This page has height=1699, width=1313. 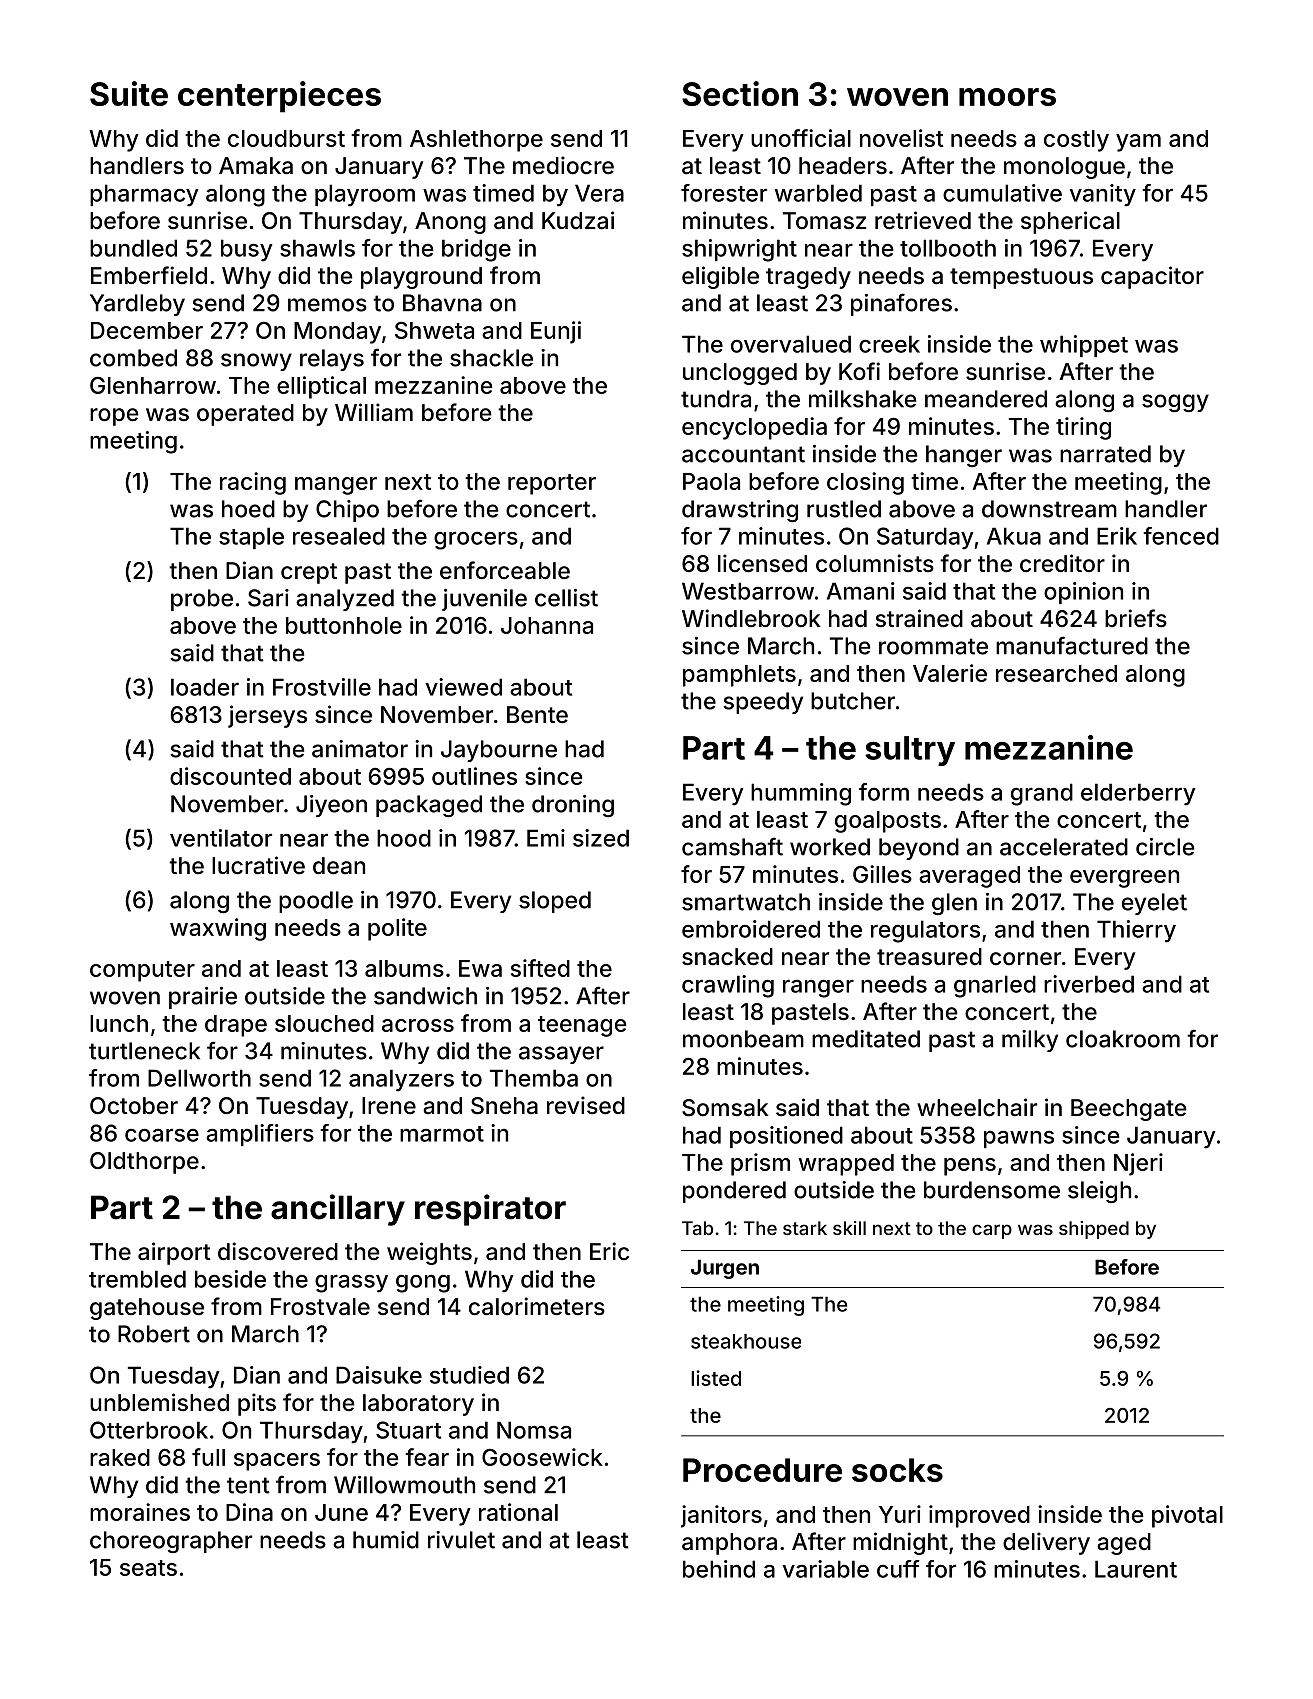 I want to click on Westbarrow, so click(x=748, y=591).
